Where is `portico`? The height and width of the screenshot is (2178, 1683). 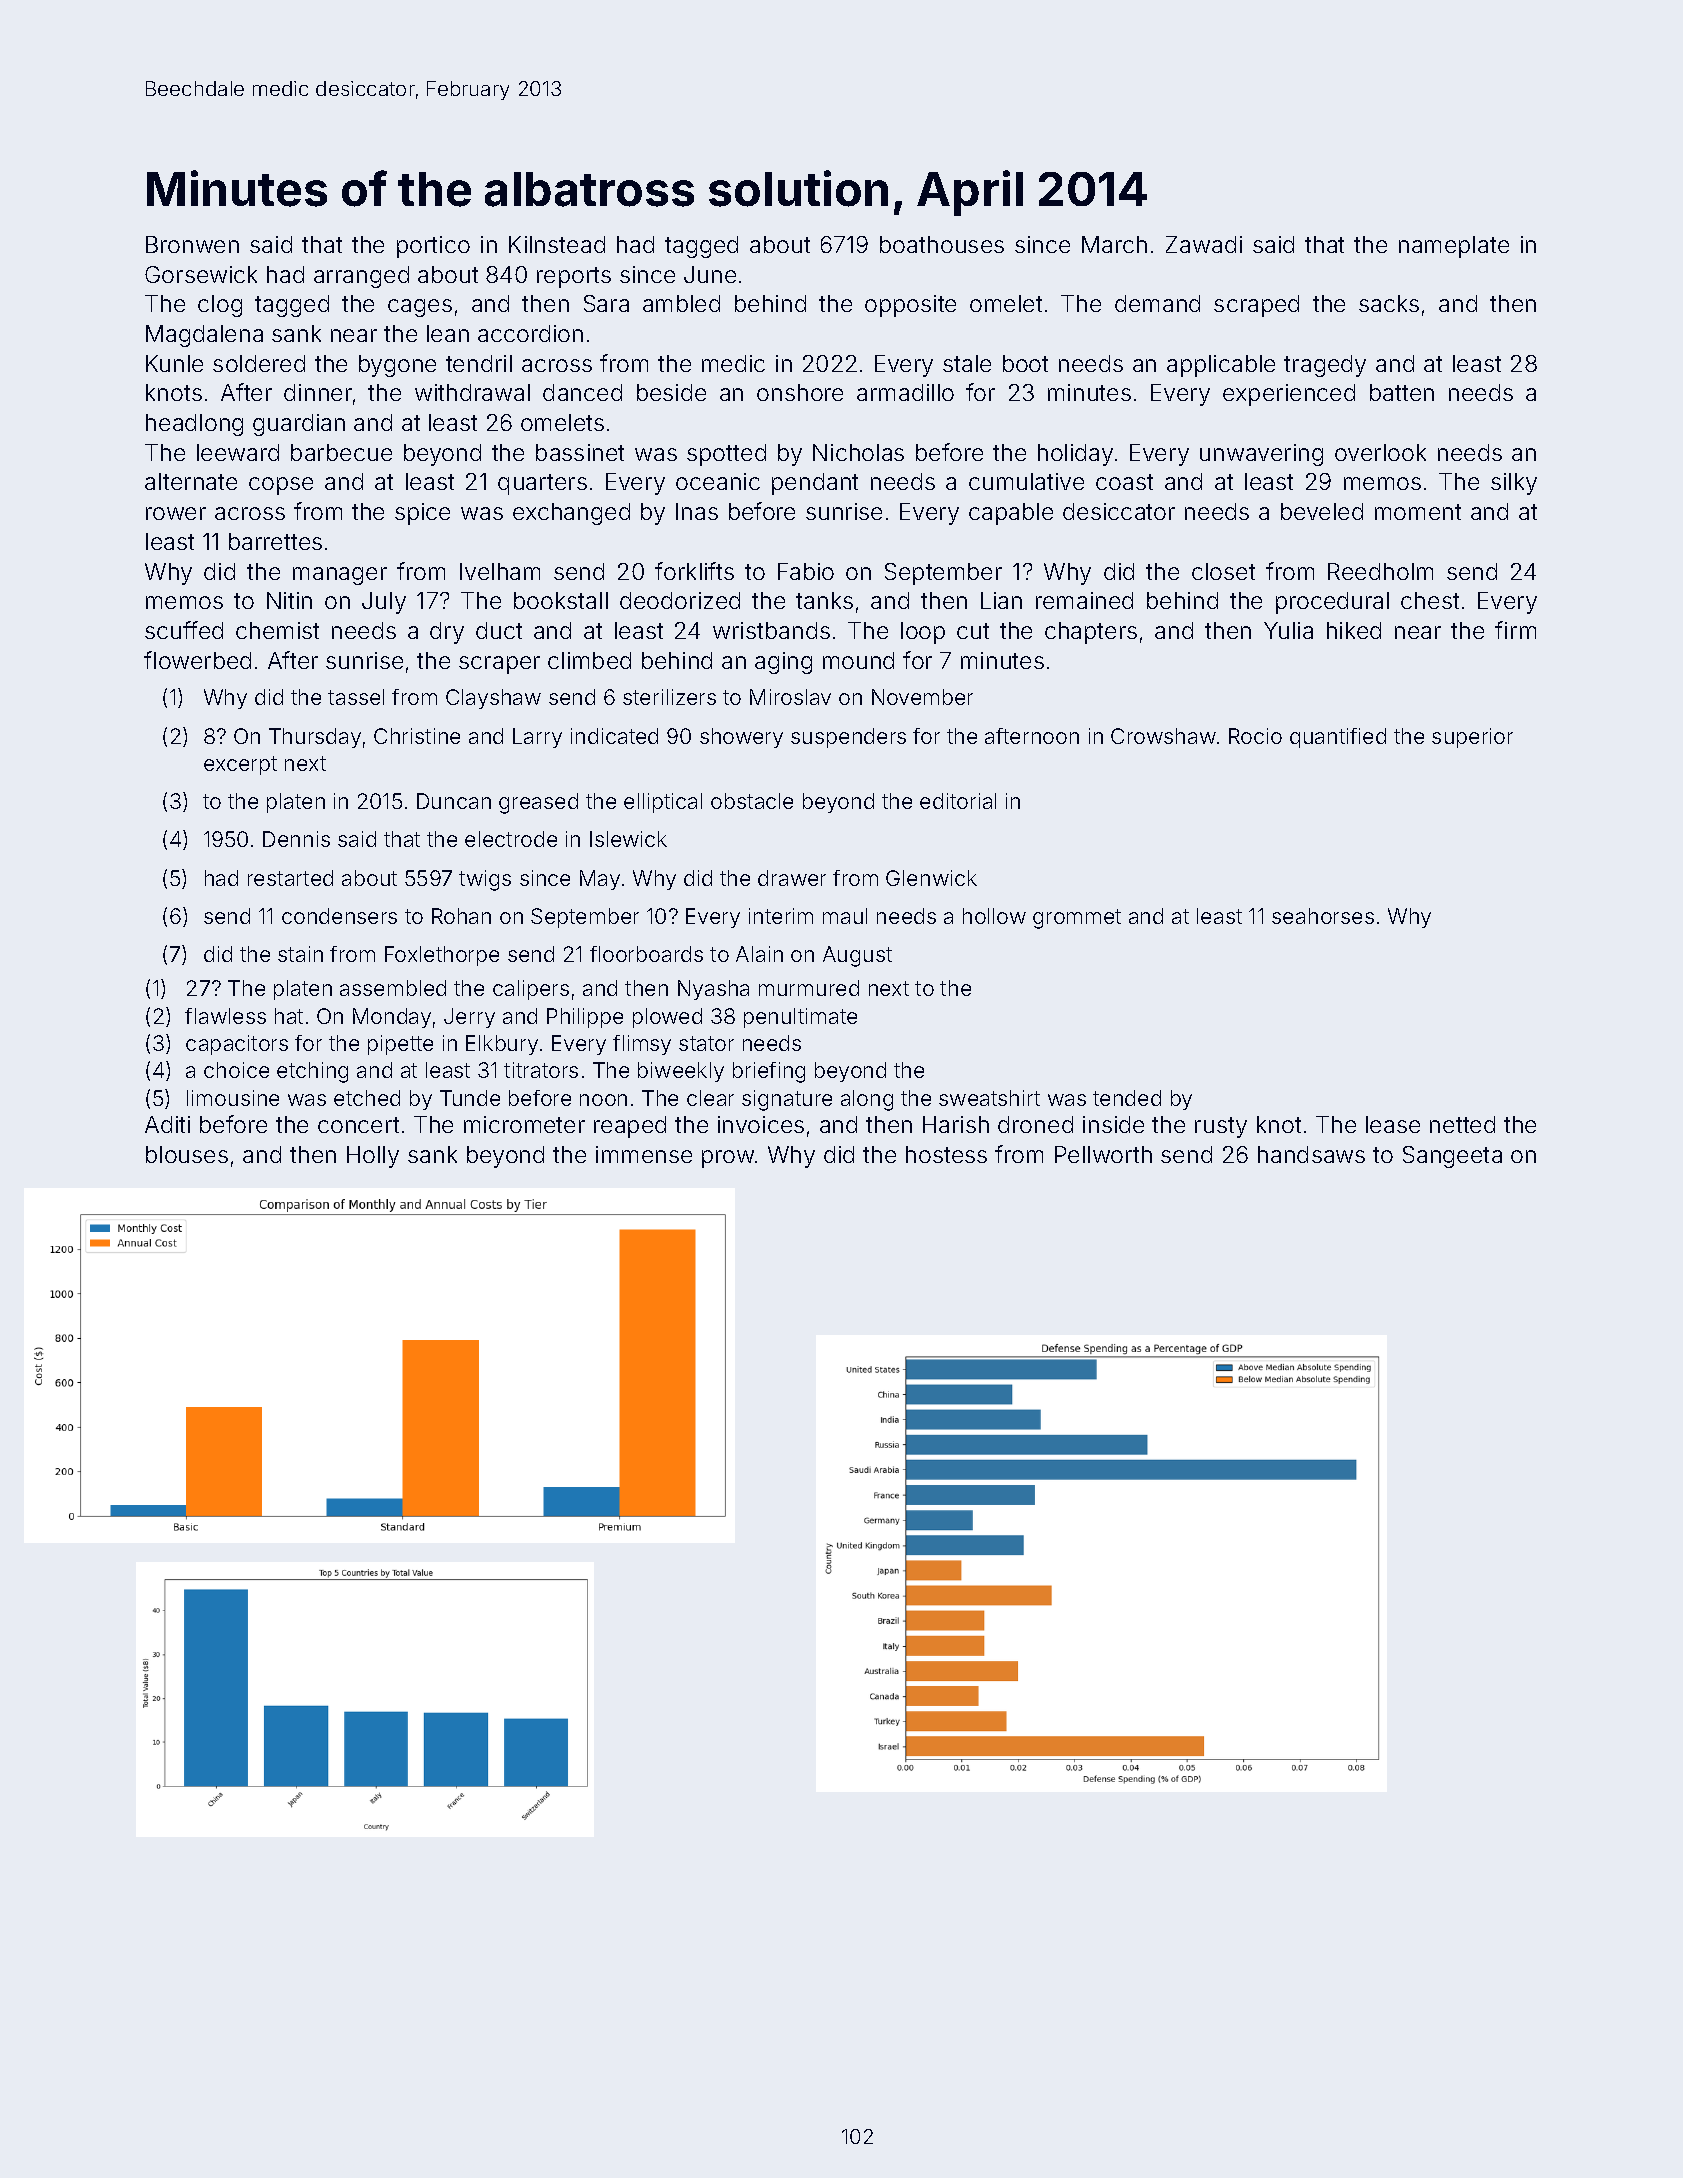
portico is located at coordinates (433, 247).
